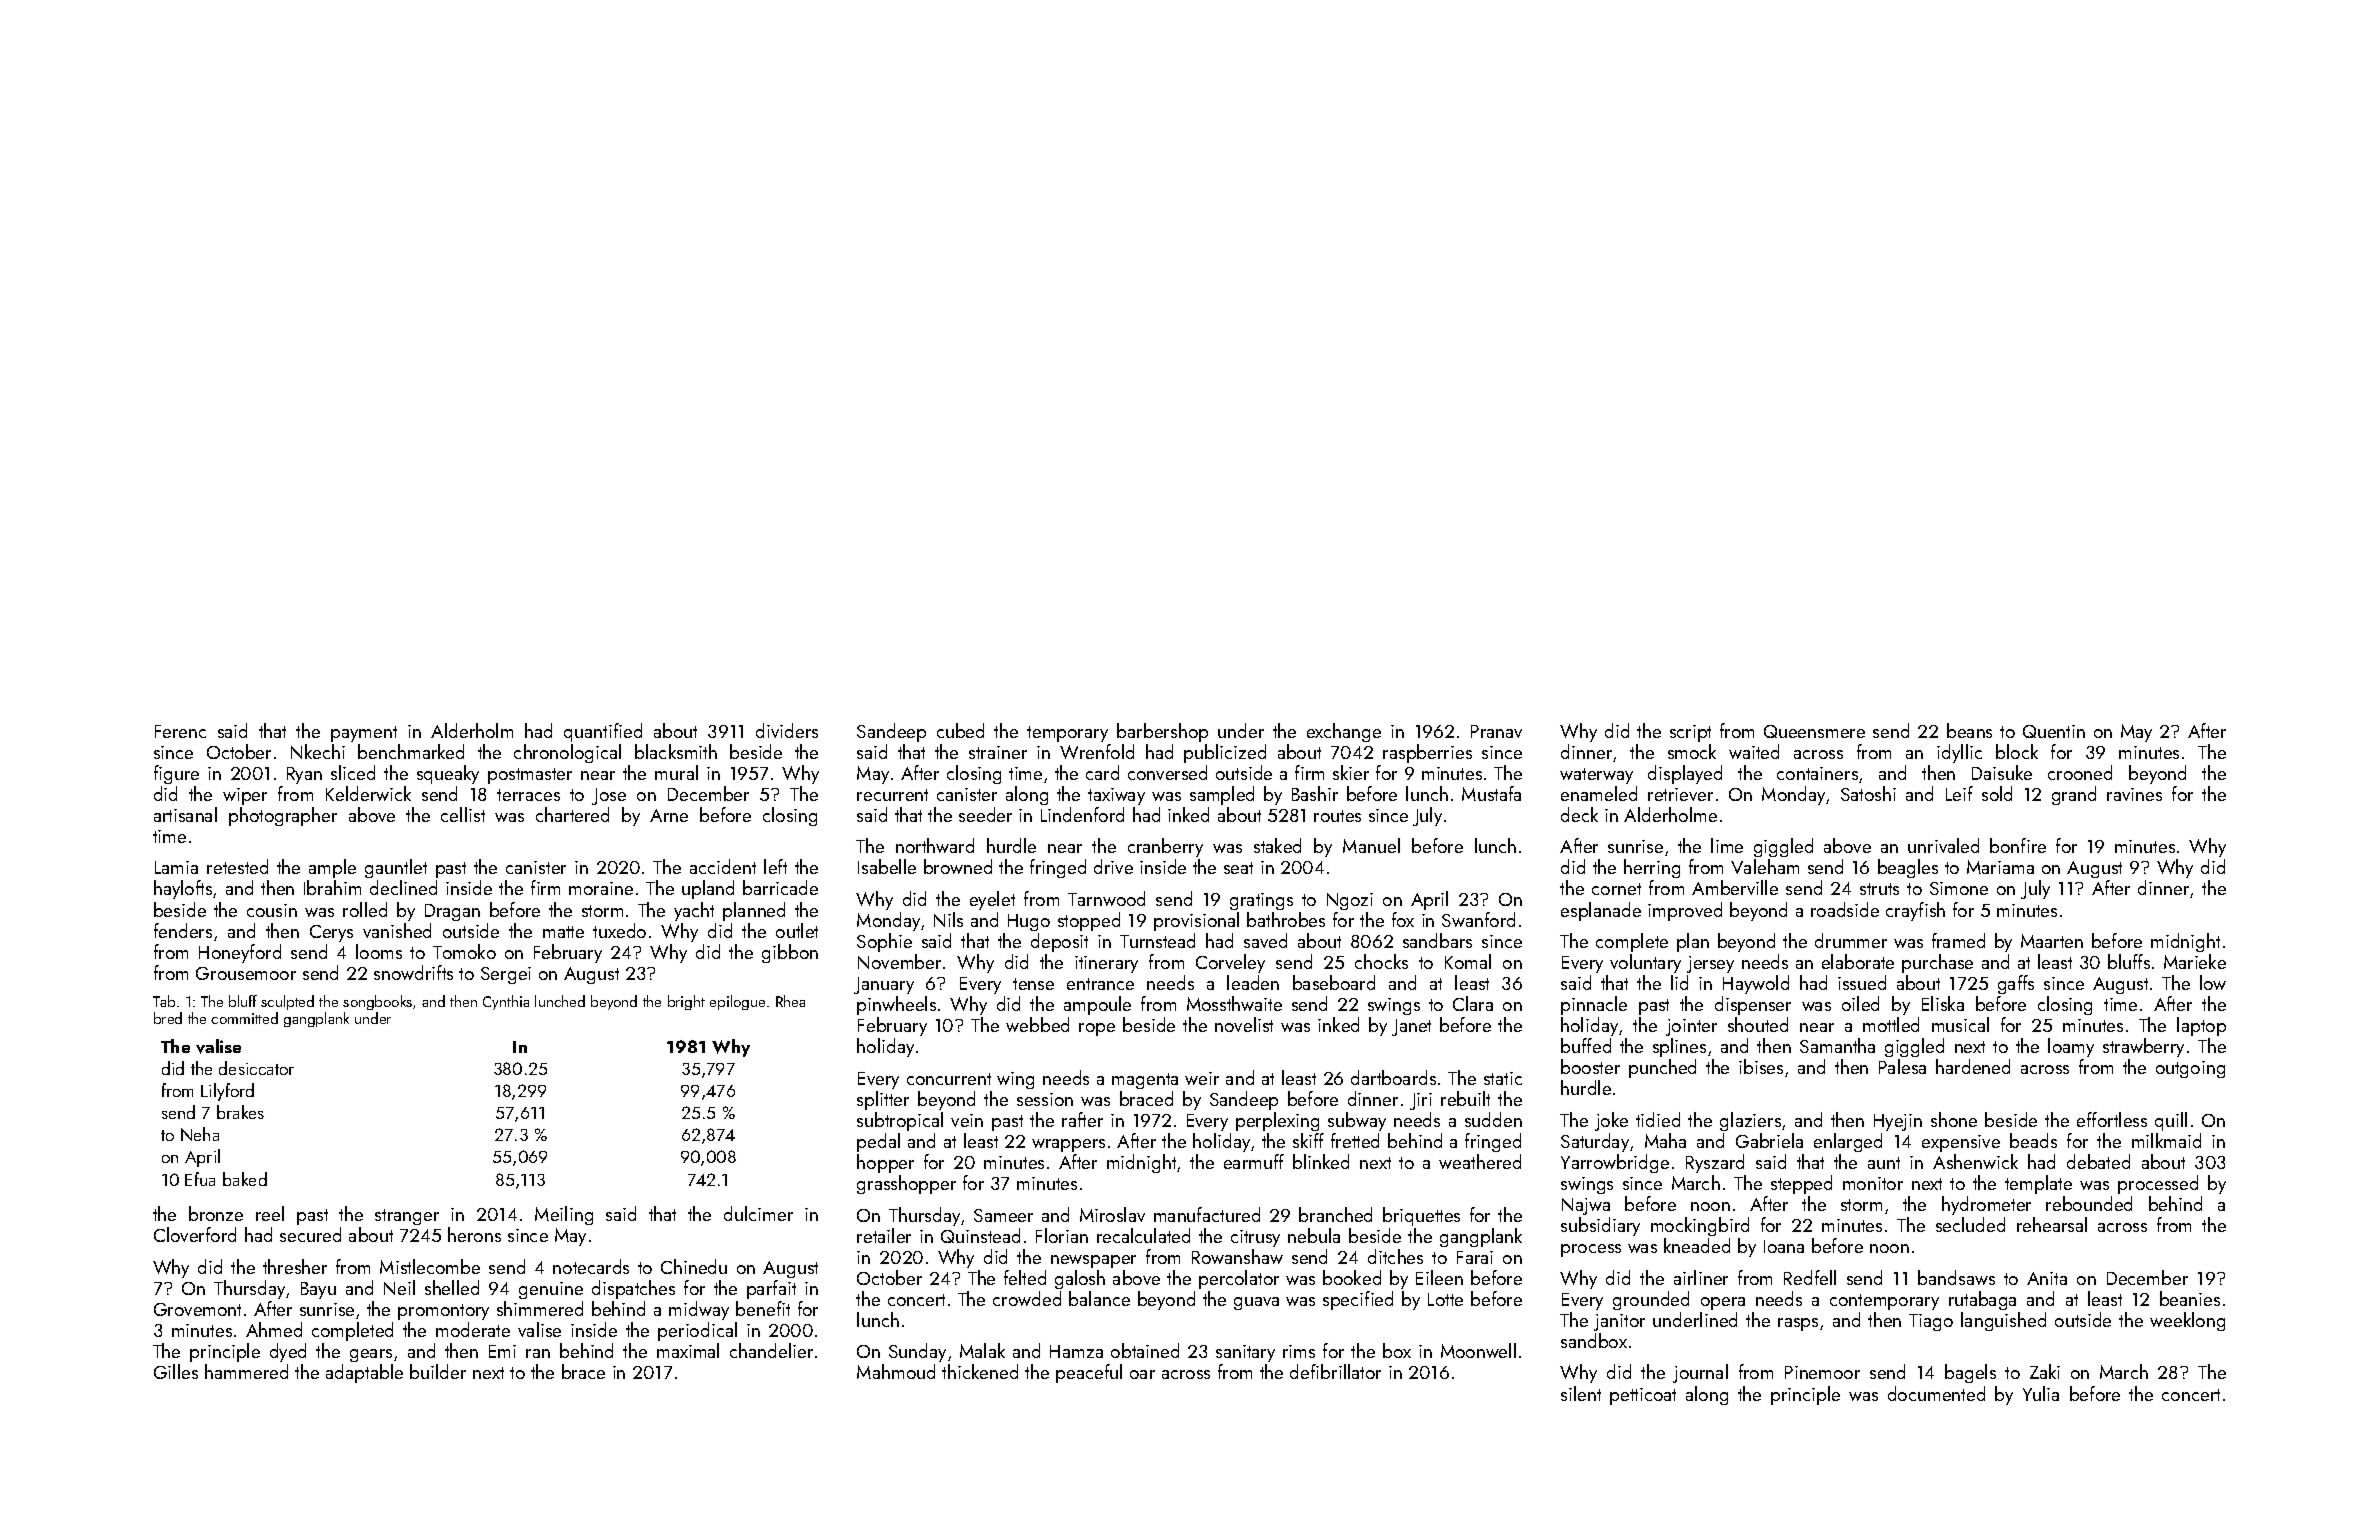 The image size is (2380, 1540). What do you see at coordinates (1145, 1081) in the screenshot?
I see `magenta` at bounding box center [1145, 1081].
